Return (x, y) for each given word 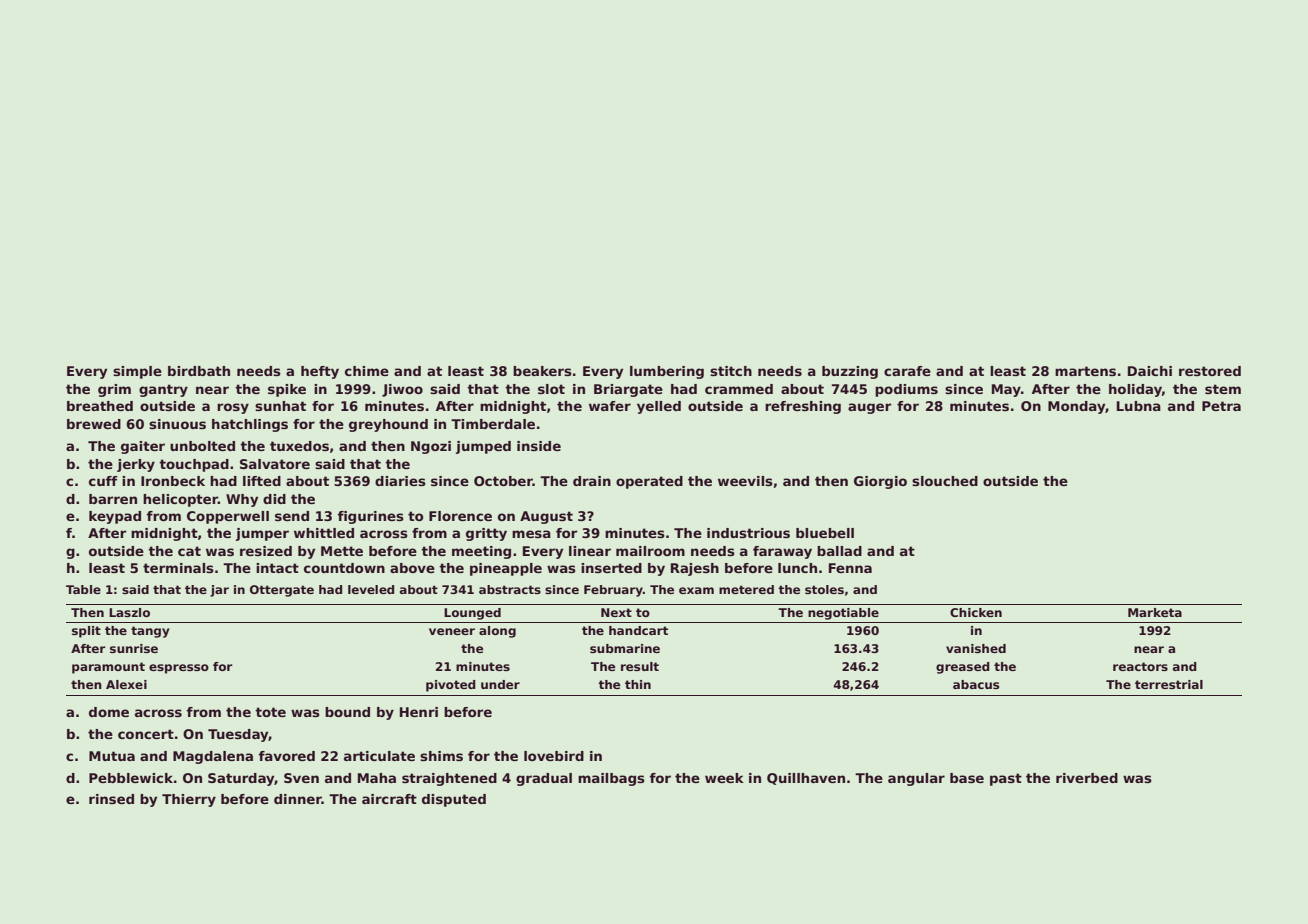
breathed (100, 406)
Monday (1076, 407)
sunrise (134, 648)
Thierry (189, 800)
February (613, 591)
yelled (659, 407)
